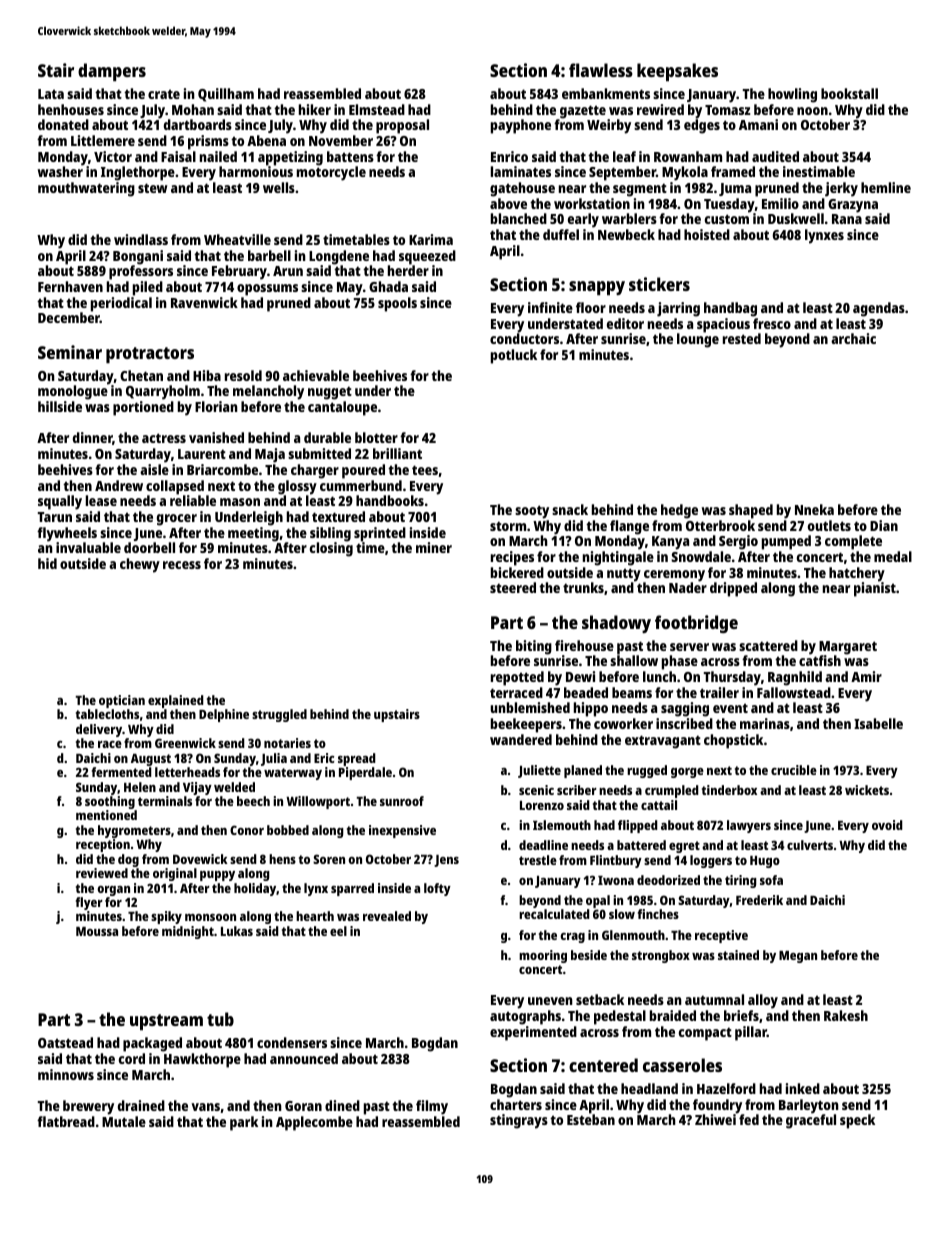 The height and width of the image is (1233, 952). I want to click on flywheels, so click(67, 534).
